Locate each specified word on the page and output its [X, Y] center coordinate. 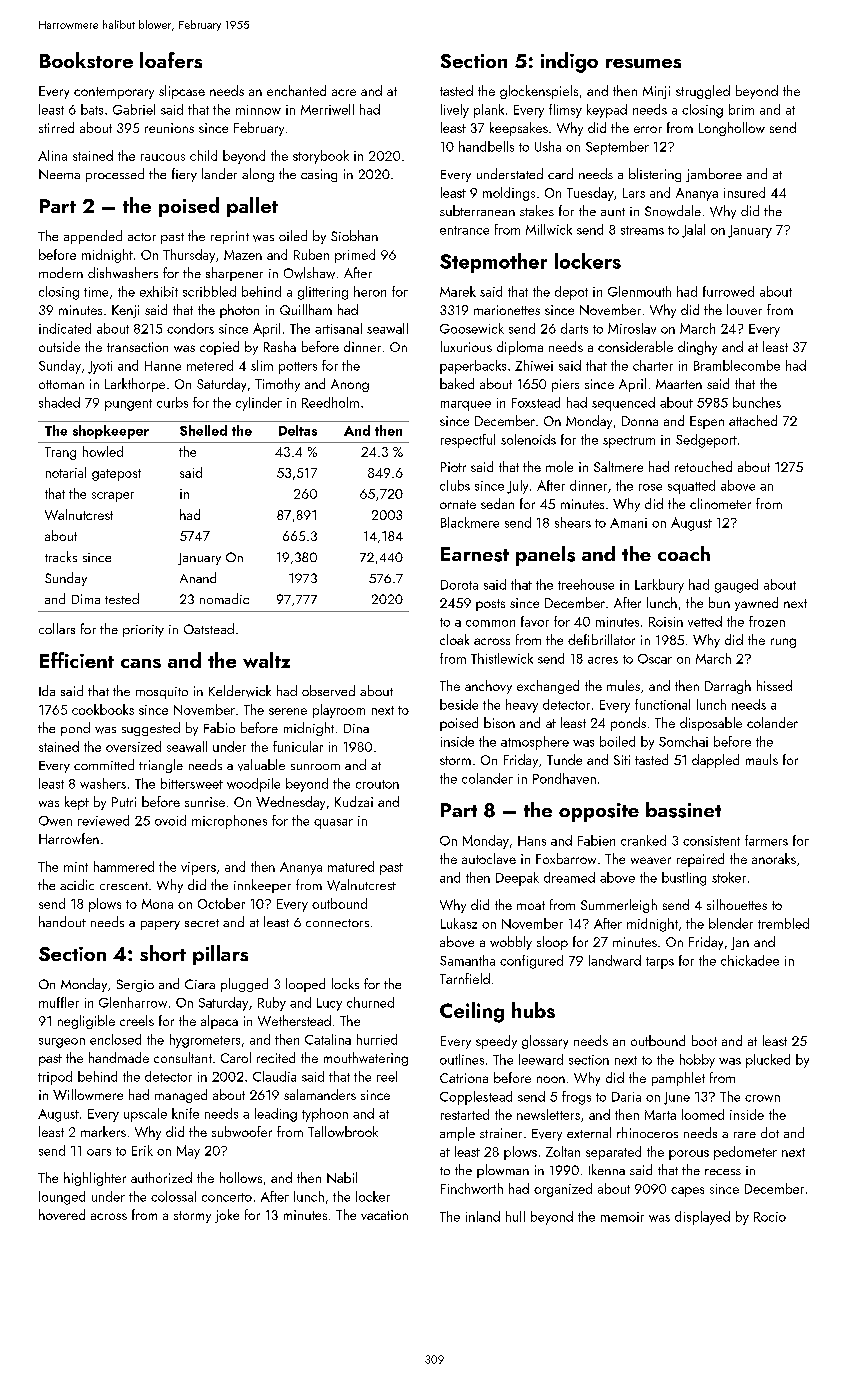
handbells [486, 146]
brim [741, 109]
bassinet [683, 810]
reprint [230, 237]
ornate [458, 504]
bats [92, 109]
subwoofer [242, 1131]
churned [370, 1002]
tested [122, 598]
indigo [569, 62]
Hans [532, 841]
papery [160, 925]
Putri [124, 802]
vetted [705, 621]
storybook [321, 157]
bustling [684, 879]
